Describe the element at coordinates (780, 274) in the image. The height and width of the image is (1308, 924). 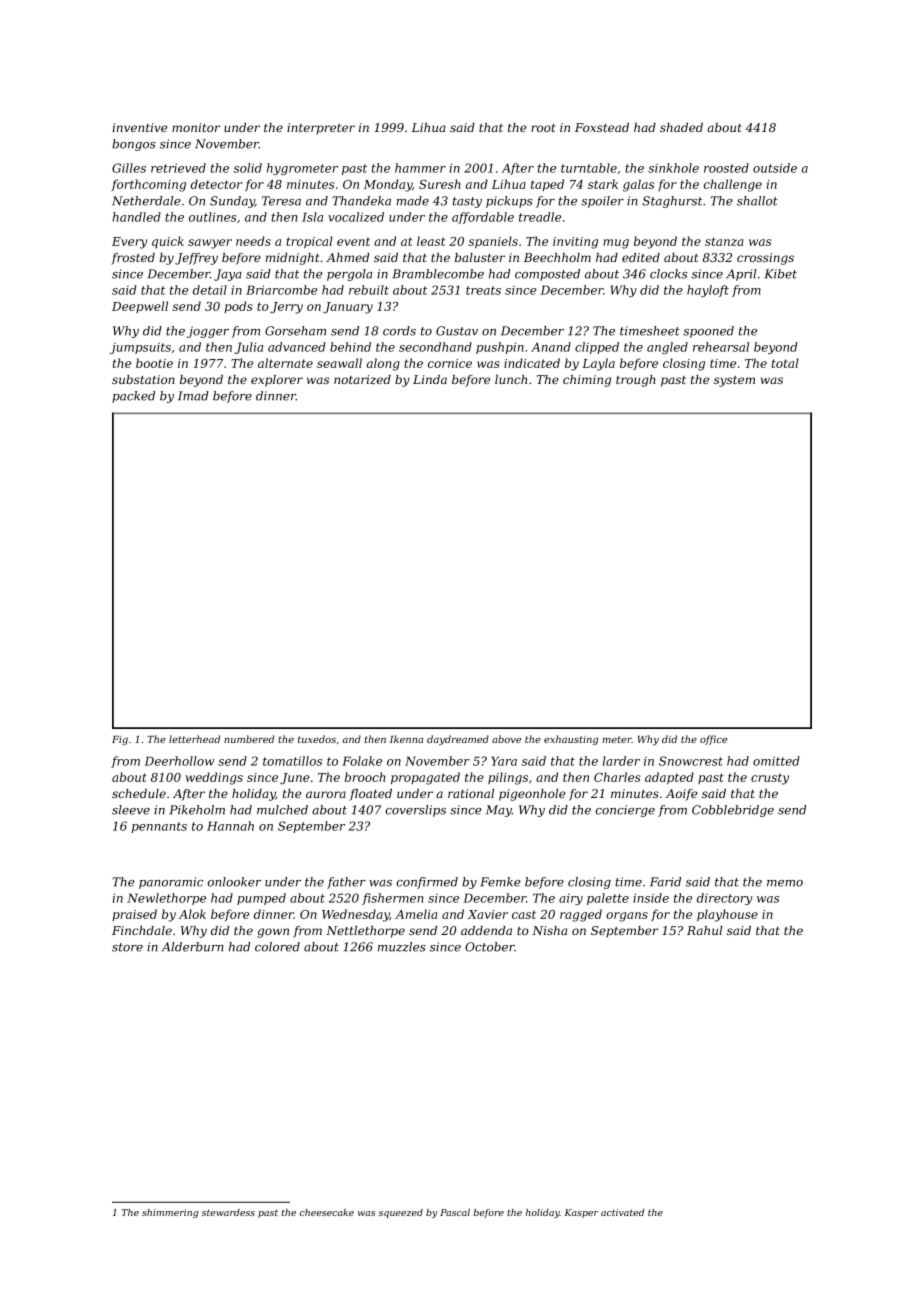
I see `Kibet` at that location.
